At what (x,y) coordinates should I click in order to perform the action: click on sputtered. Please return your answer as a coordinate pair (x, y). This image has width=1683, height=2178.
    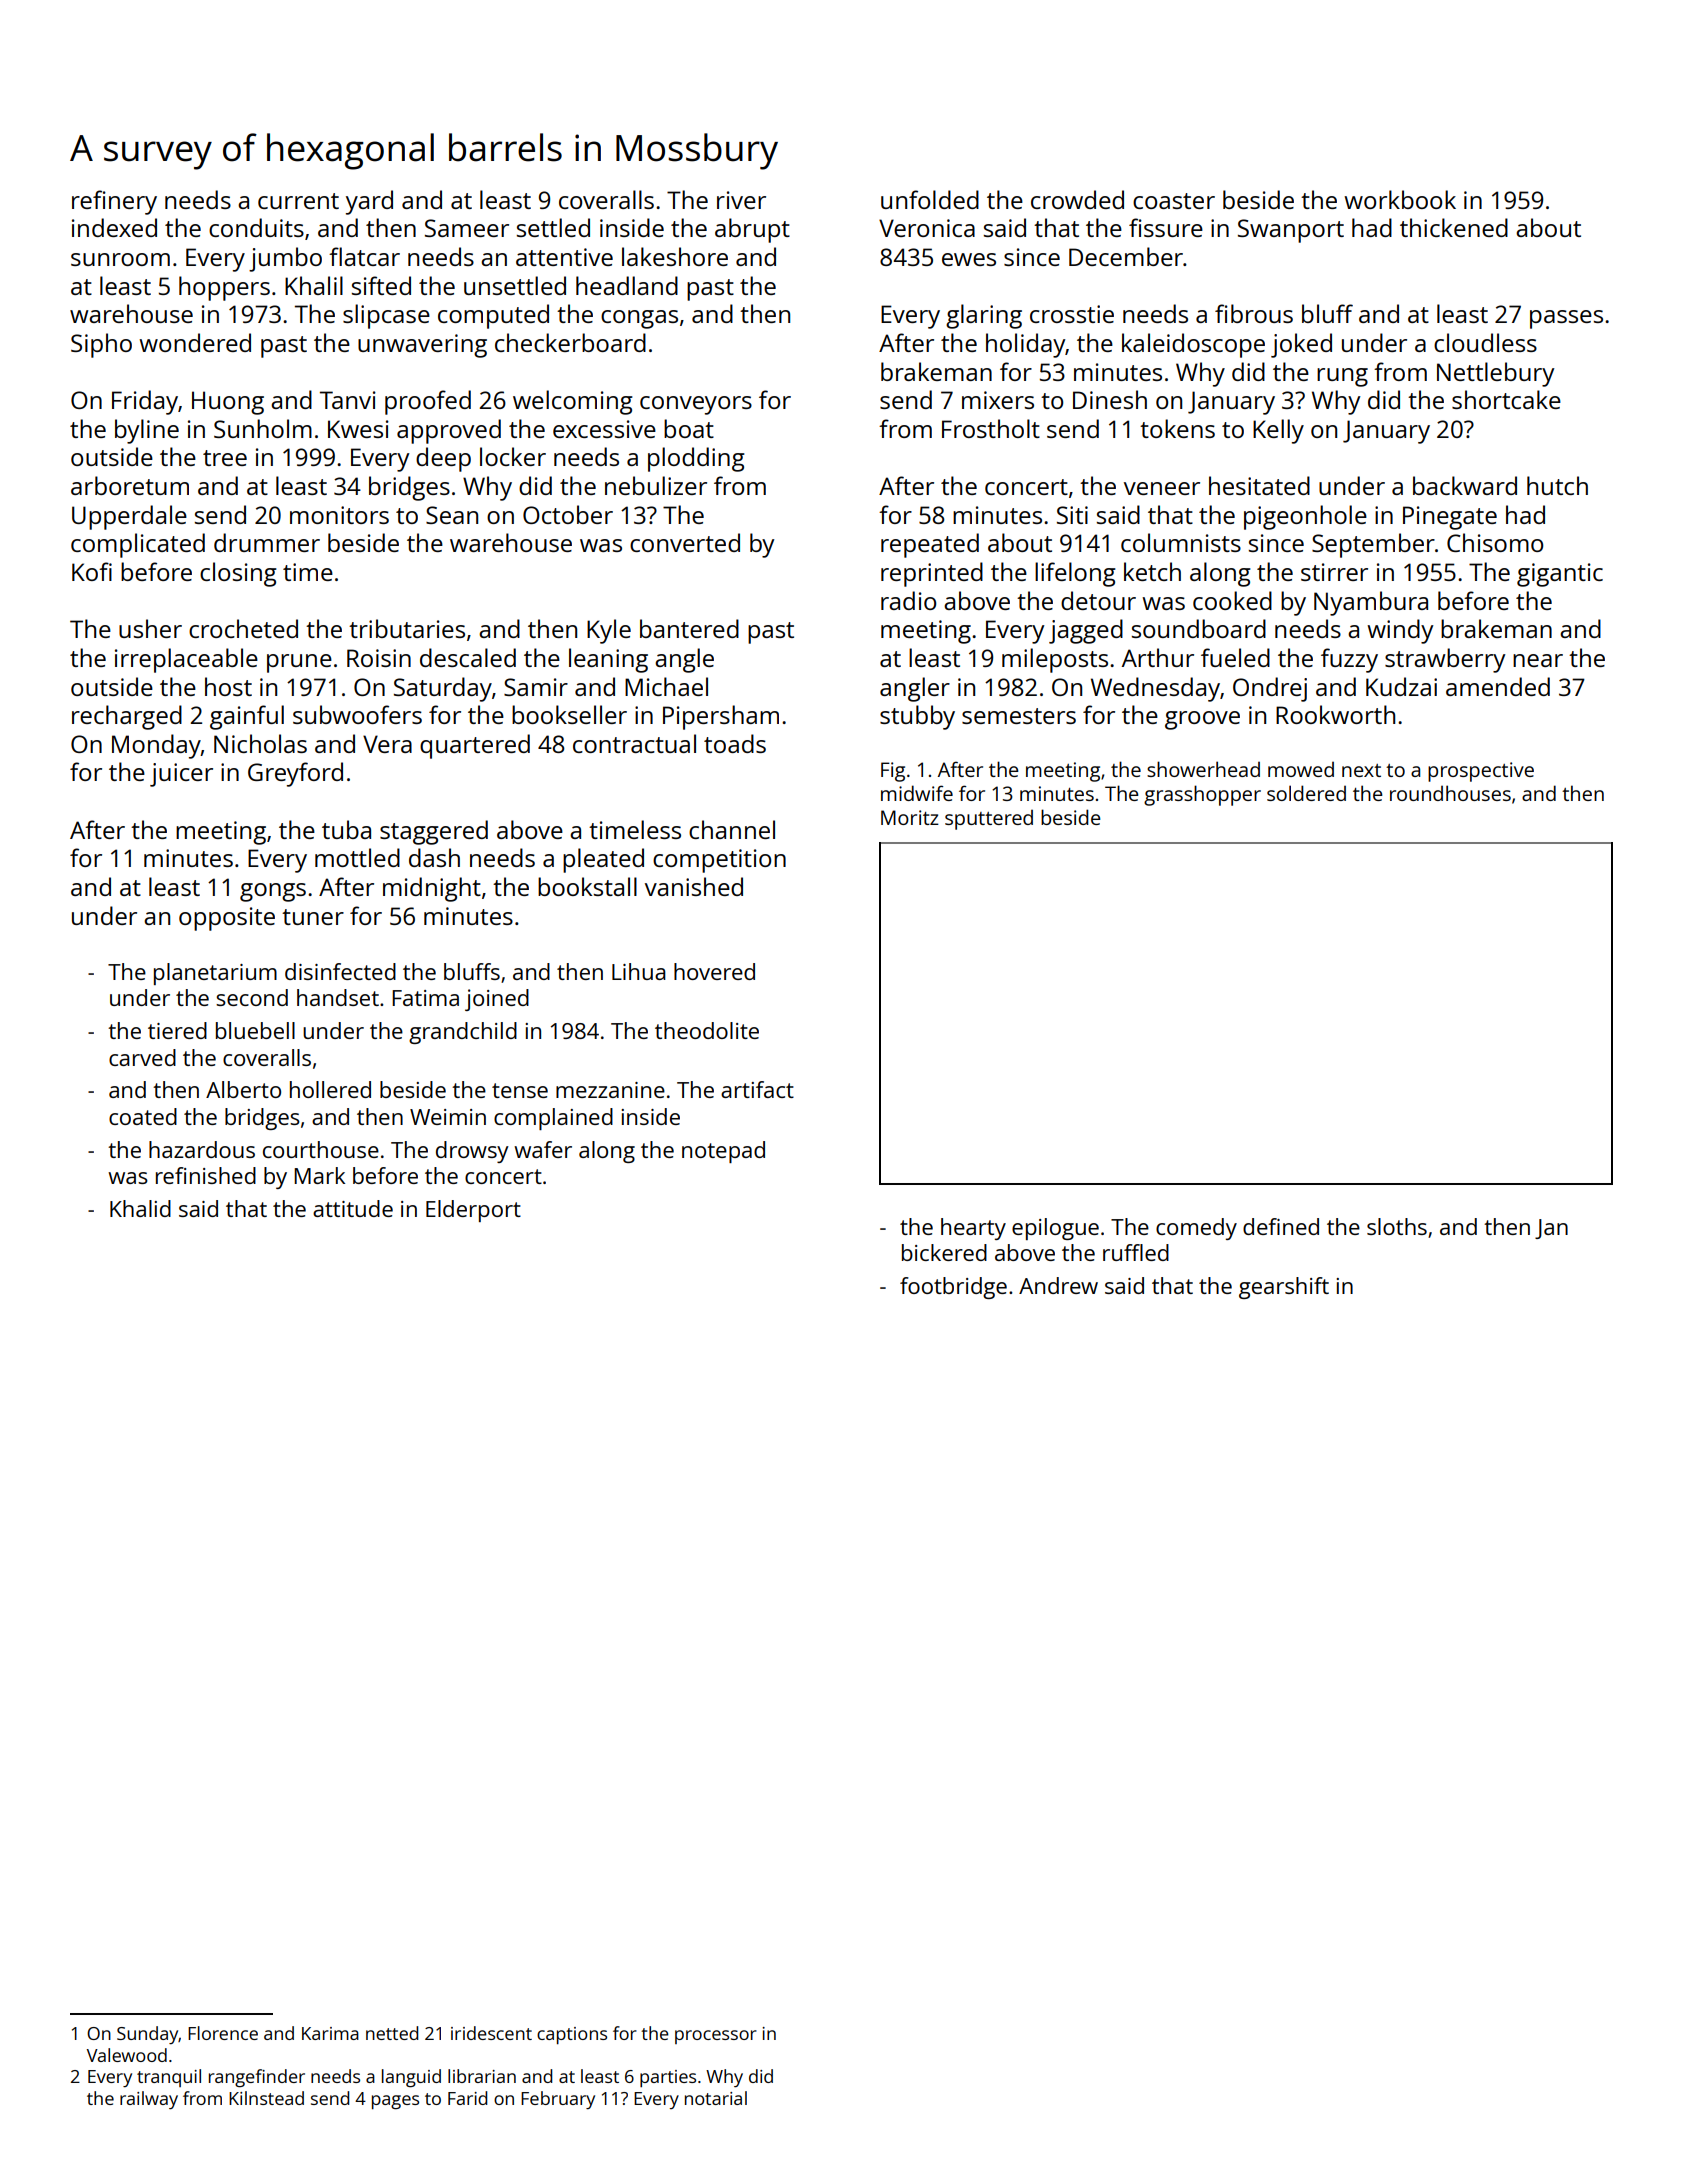
    Looking at the image, I should click on (989, 820).
